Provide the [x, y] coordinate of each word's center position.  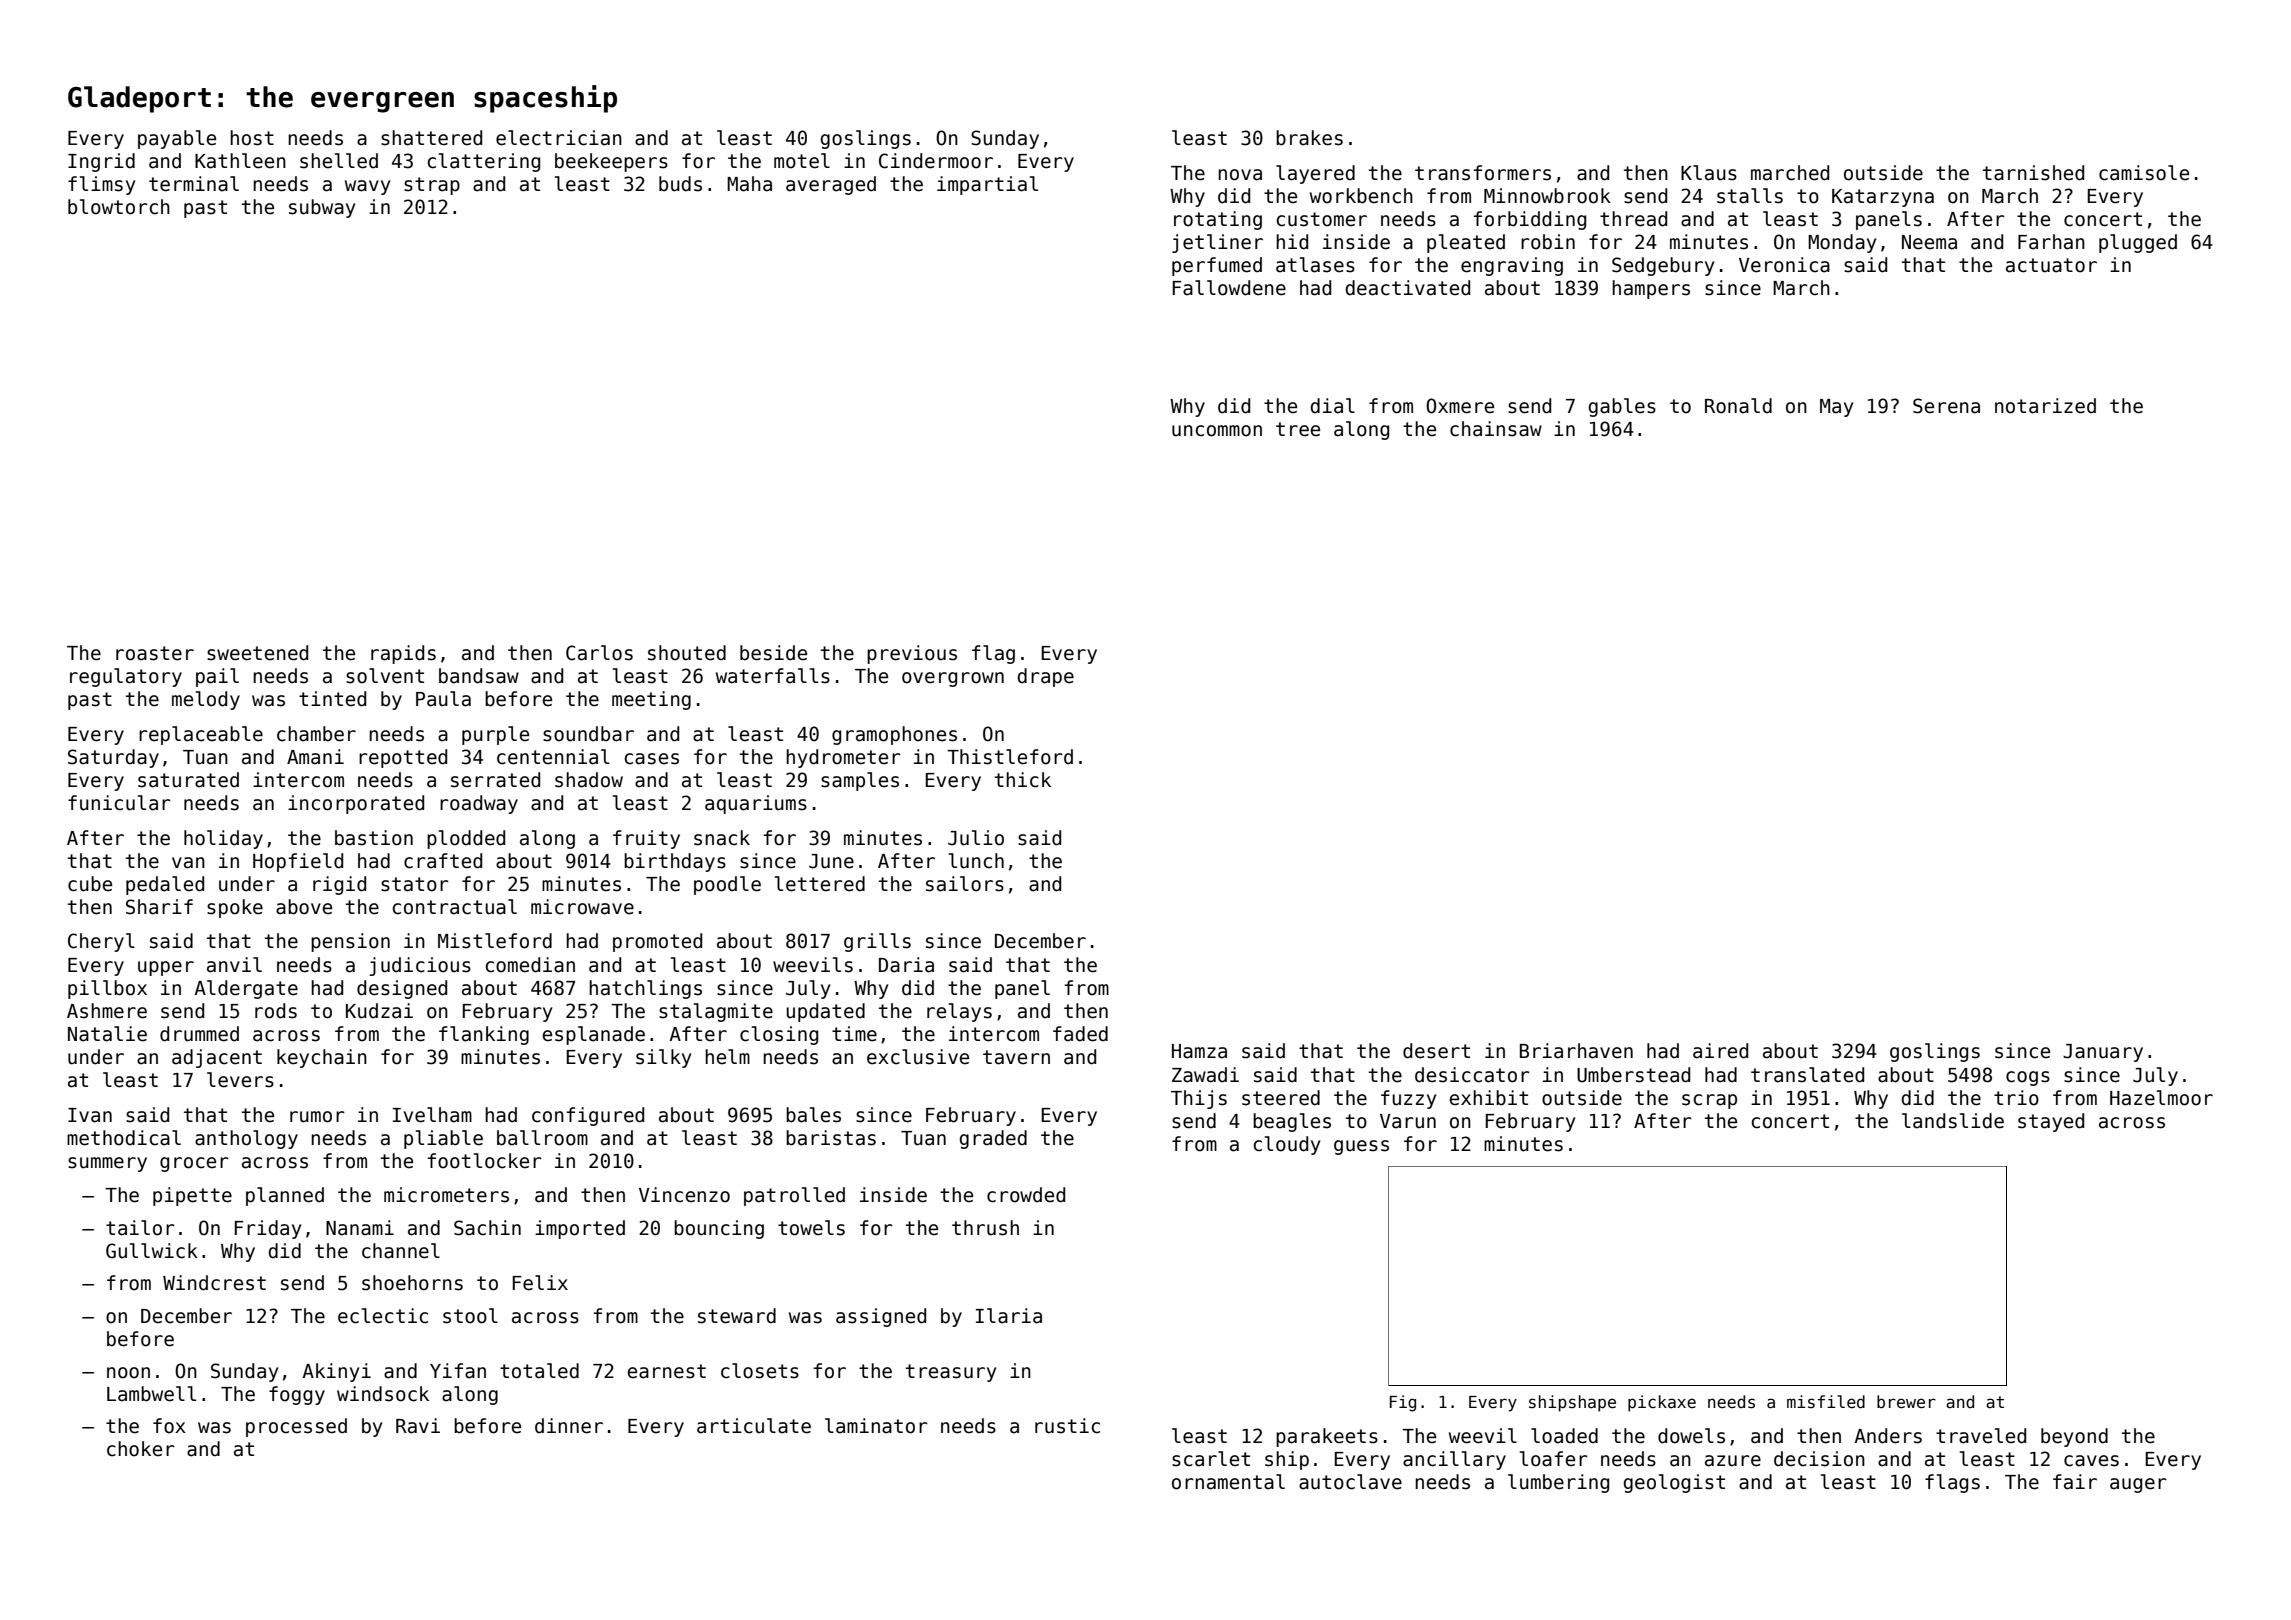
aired [1720, 1051]
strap [432, 186]
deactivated [1407, 288]
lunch [976, 861]
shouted [687, 653]
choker [141, 1449]
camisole [2144, 173]
